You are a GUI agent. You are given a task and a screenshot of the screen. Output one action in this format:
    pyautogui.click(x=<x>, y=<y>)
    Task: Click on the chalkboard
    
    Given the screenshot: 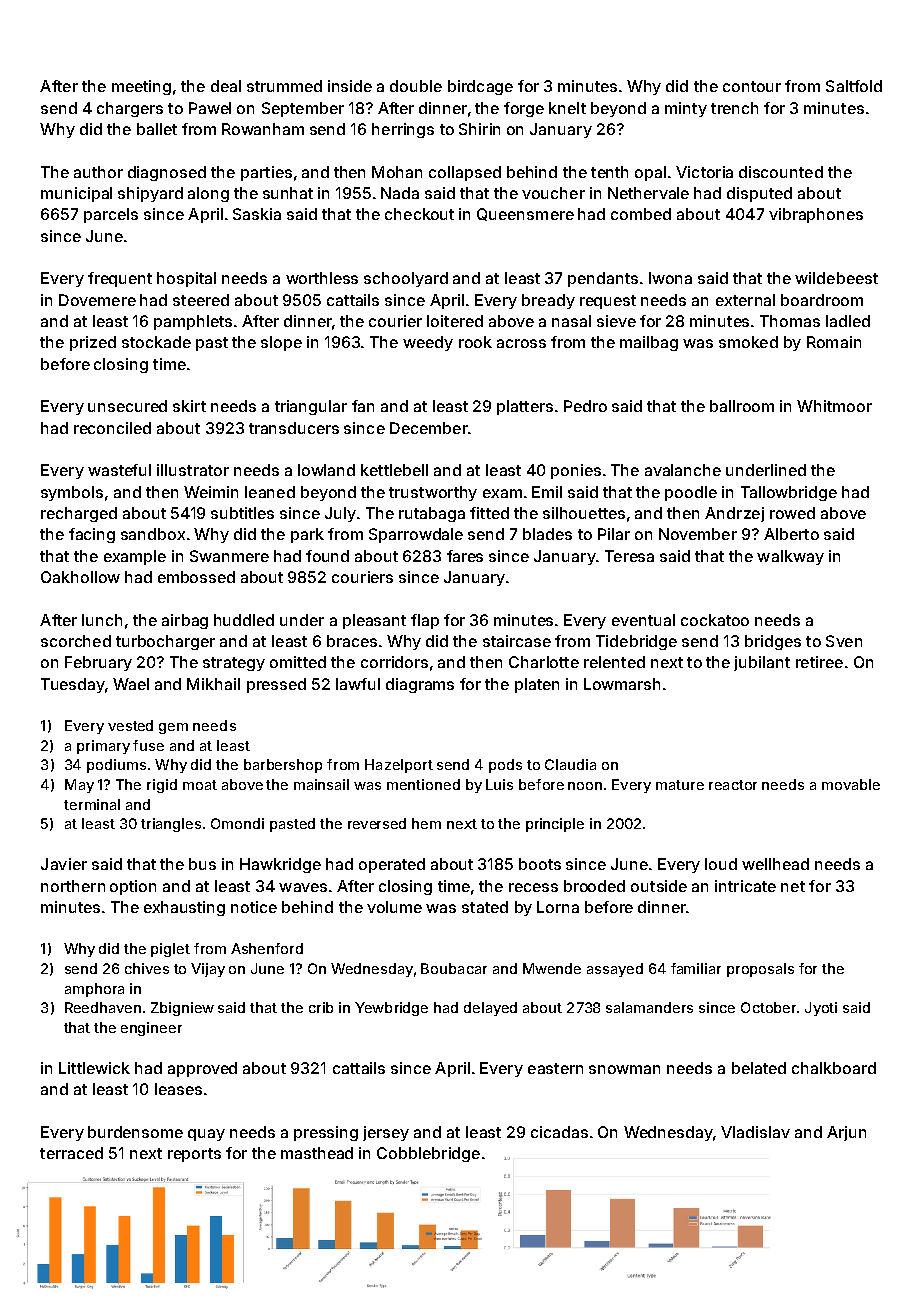 What is the action you would take?
    pyautogui.click(x=834, y=1068)
